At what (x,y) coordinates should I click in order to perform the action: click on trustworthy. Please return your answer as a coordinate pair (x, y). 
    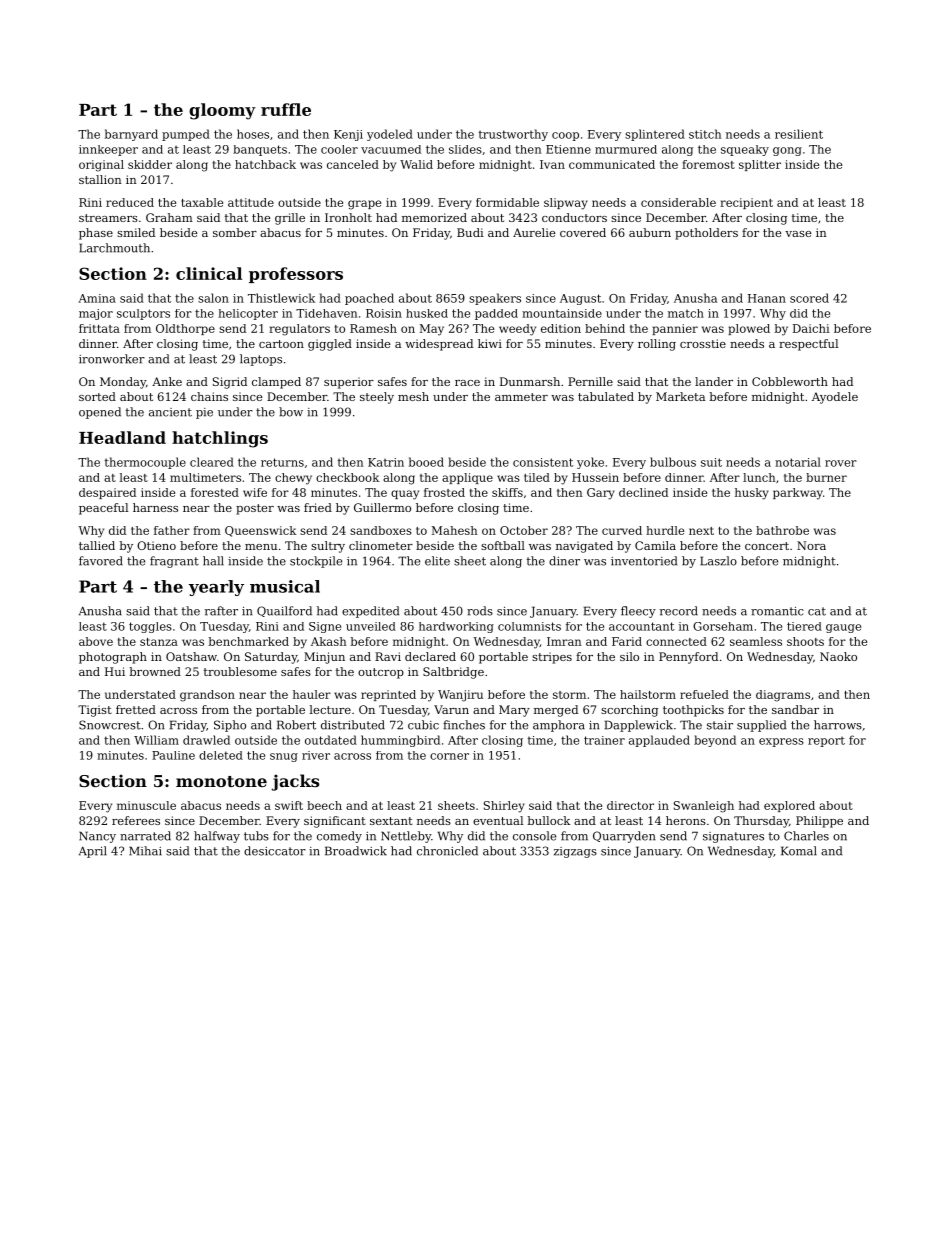
    Looking at the image, I should click on (513, 135).
